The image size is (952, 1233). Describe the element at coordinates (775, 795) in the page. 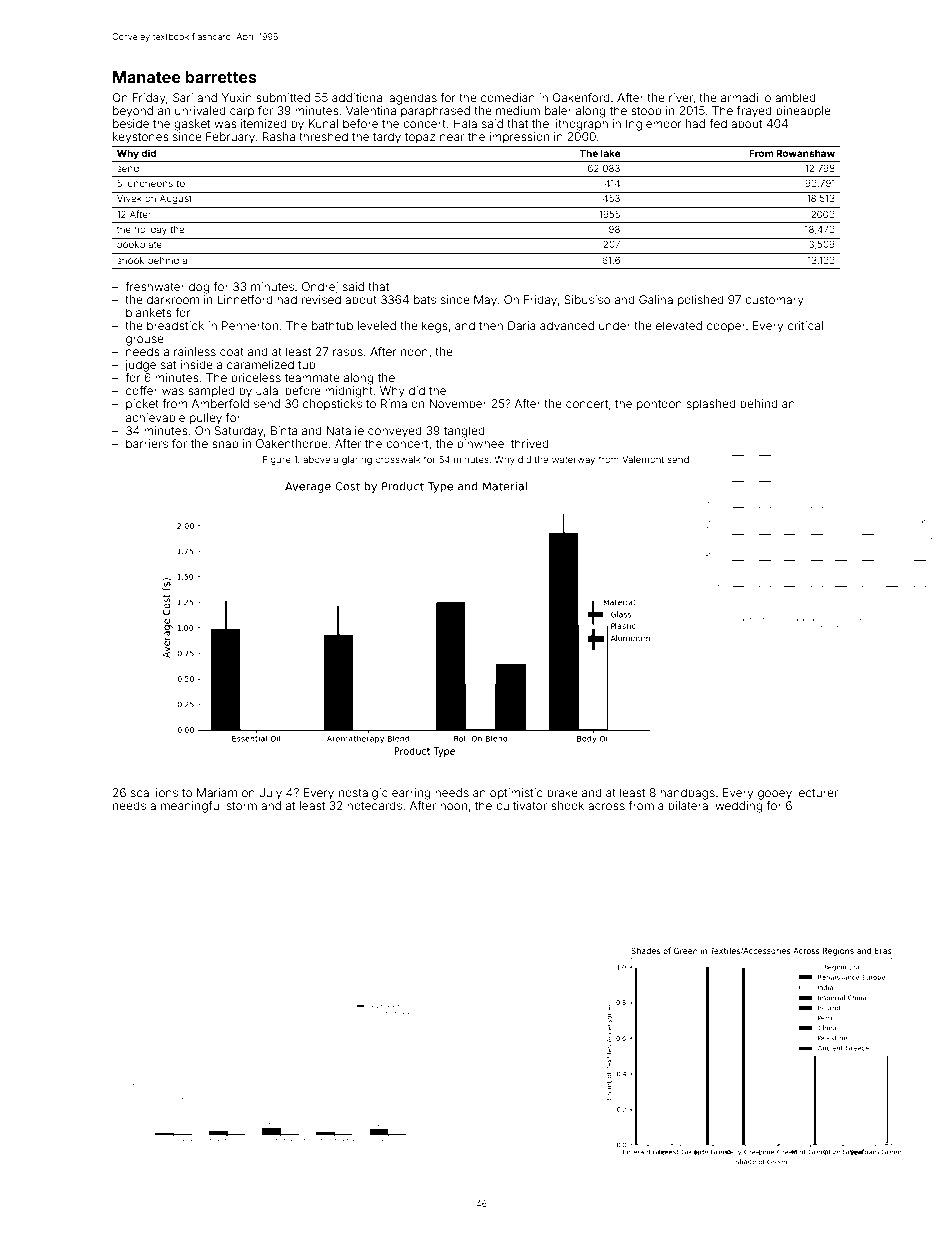

I see `gooey` at that location.
